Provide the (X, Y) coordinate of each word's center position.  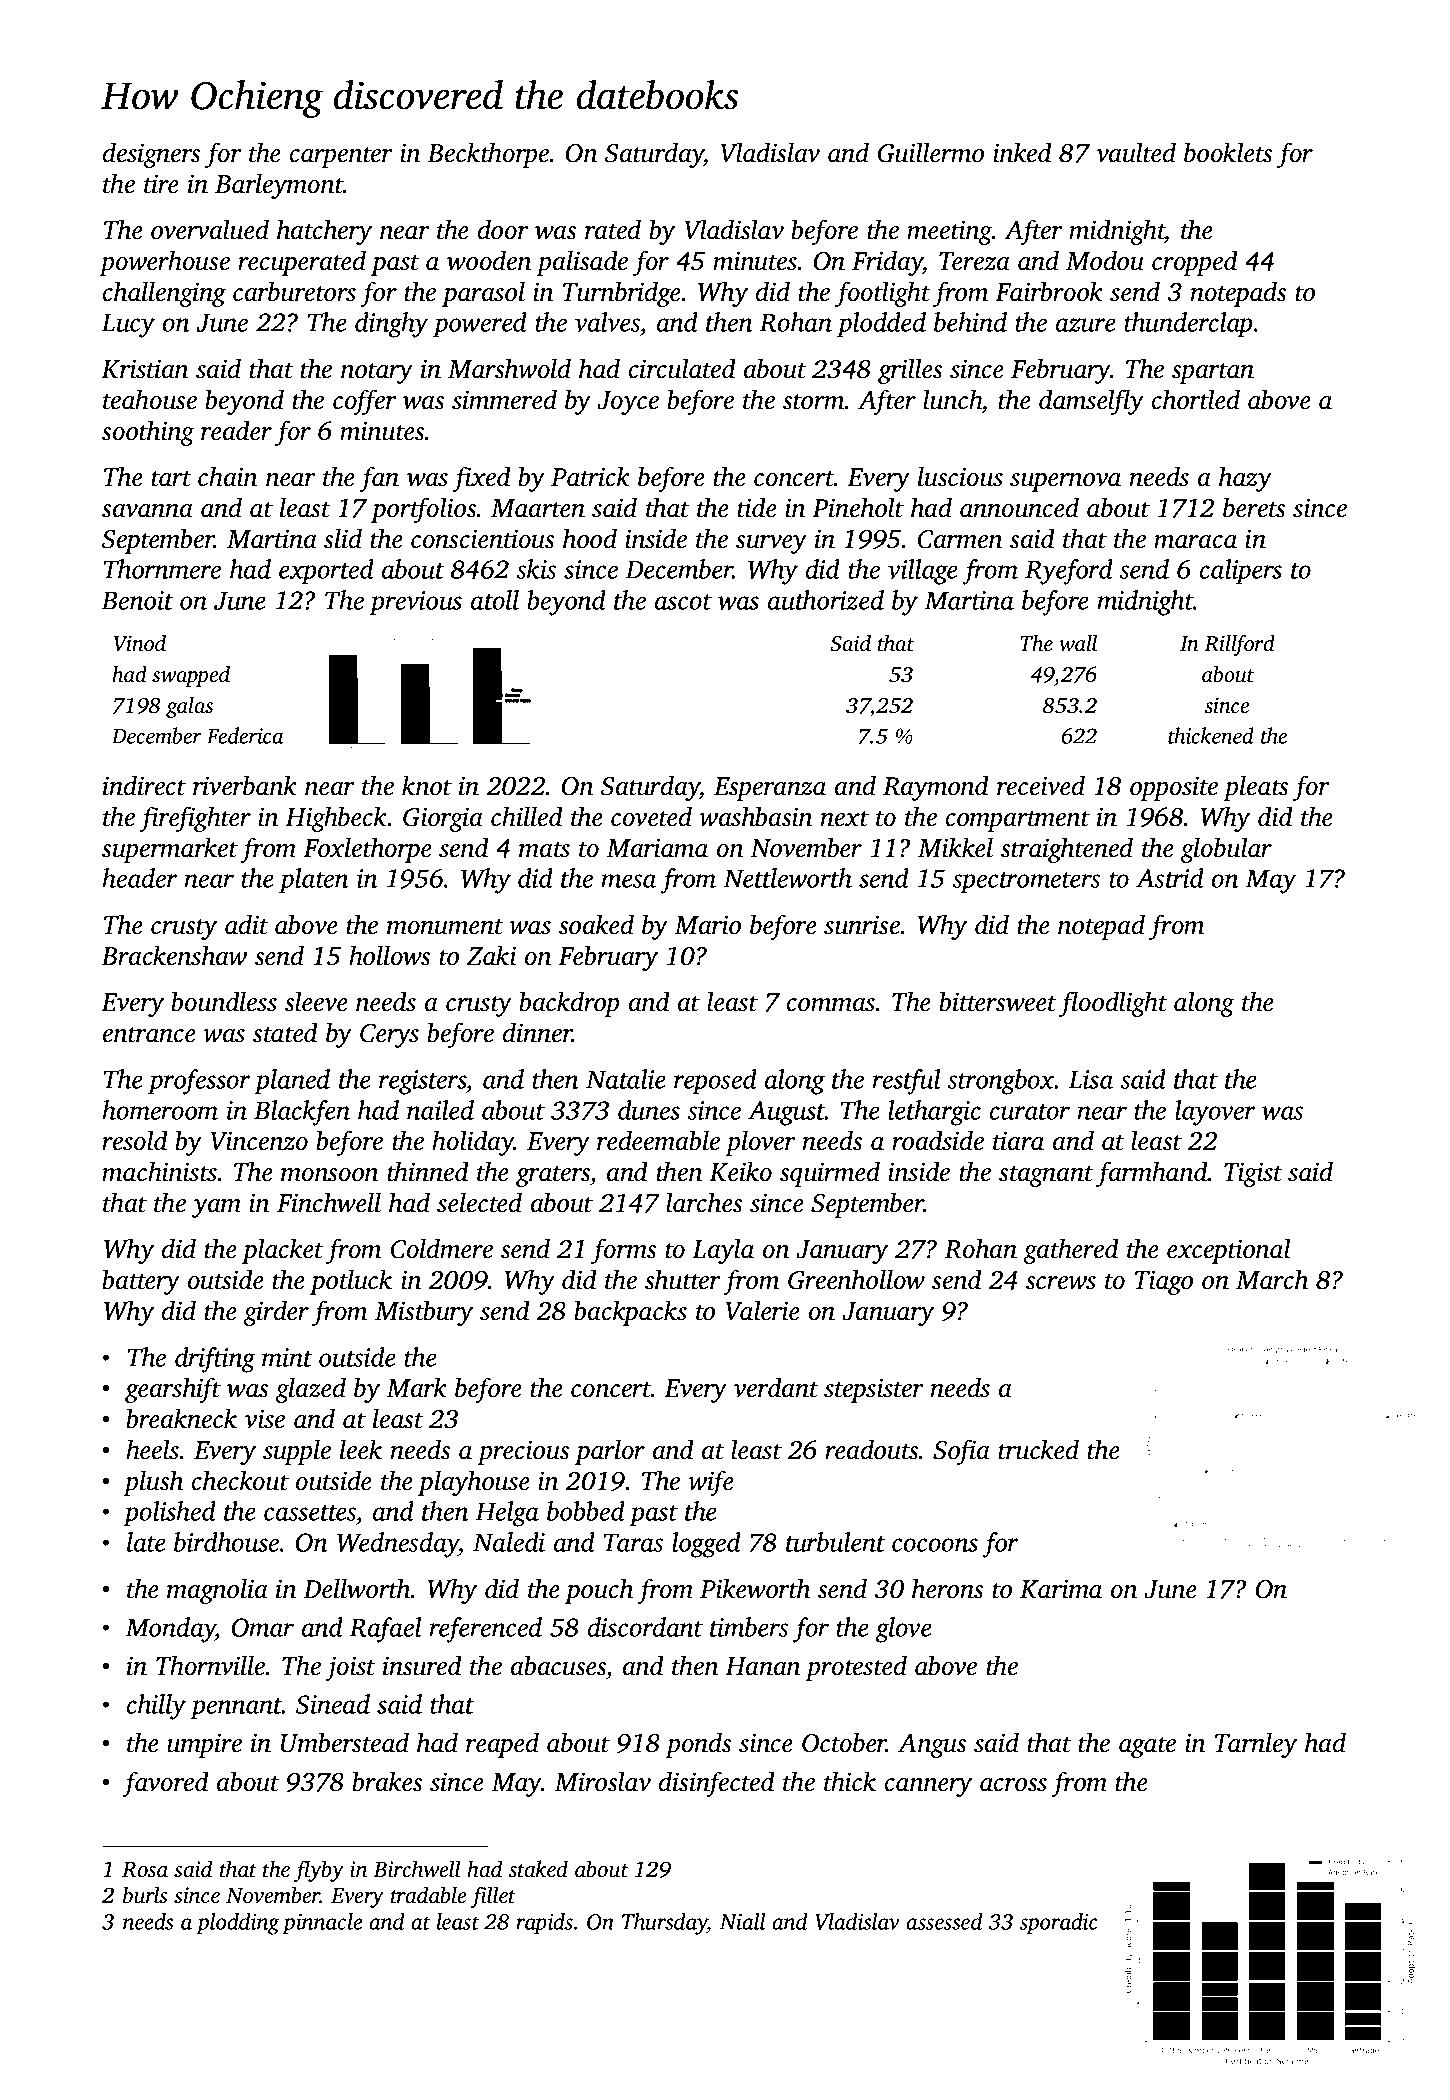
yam (216, 1208)
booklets (1228, 152)
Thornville (210, 1665)
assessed (944, 1921)
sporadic (1059, 1924)
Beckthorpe (488, 155)
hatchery (324, 232)
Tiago (1164, 1282)
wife (711, 1483)
